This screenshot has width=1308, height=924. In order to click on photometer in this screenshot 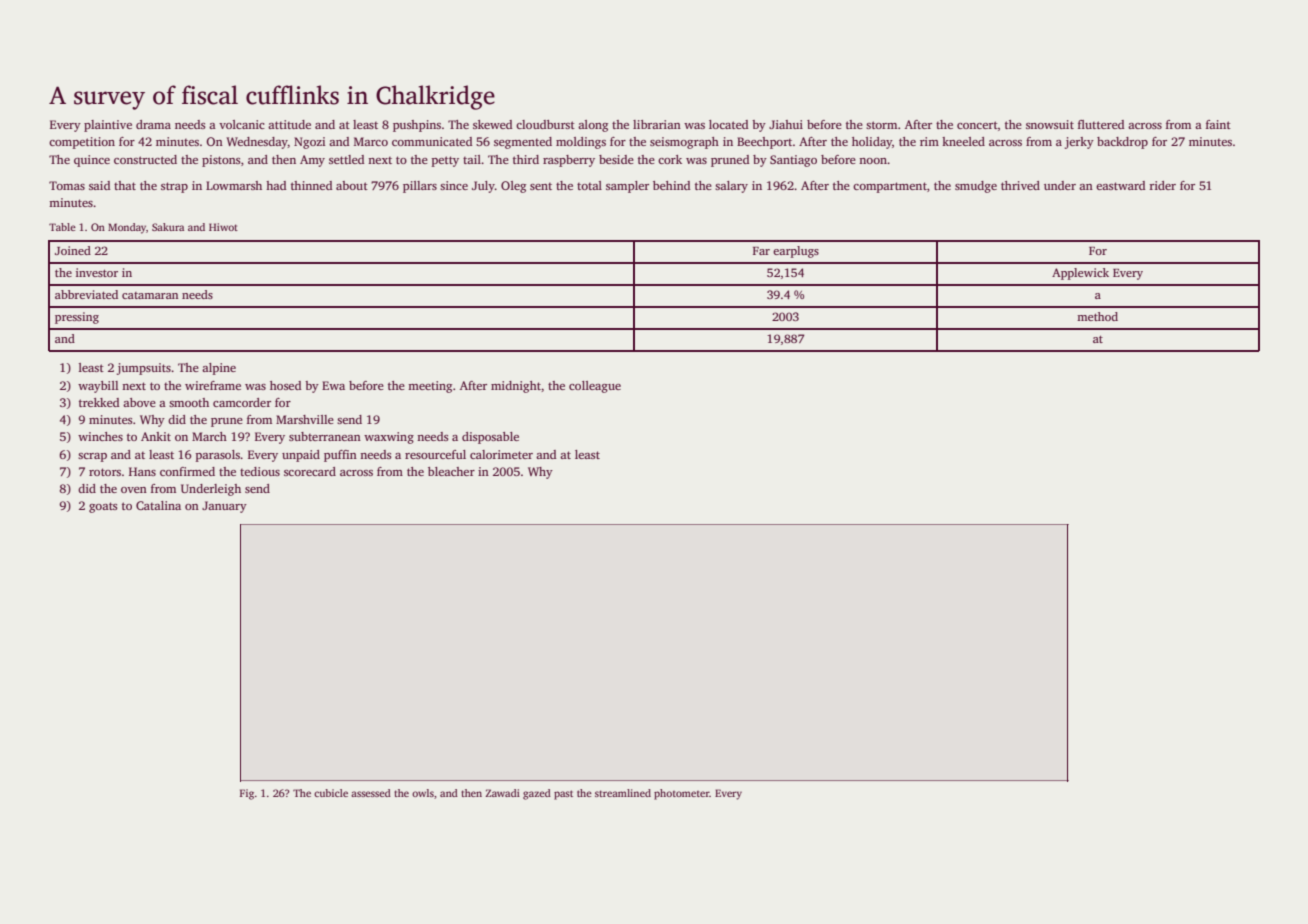, I will do `click(682, 794)`.
